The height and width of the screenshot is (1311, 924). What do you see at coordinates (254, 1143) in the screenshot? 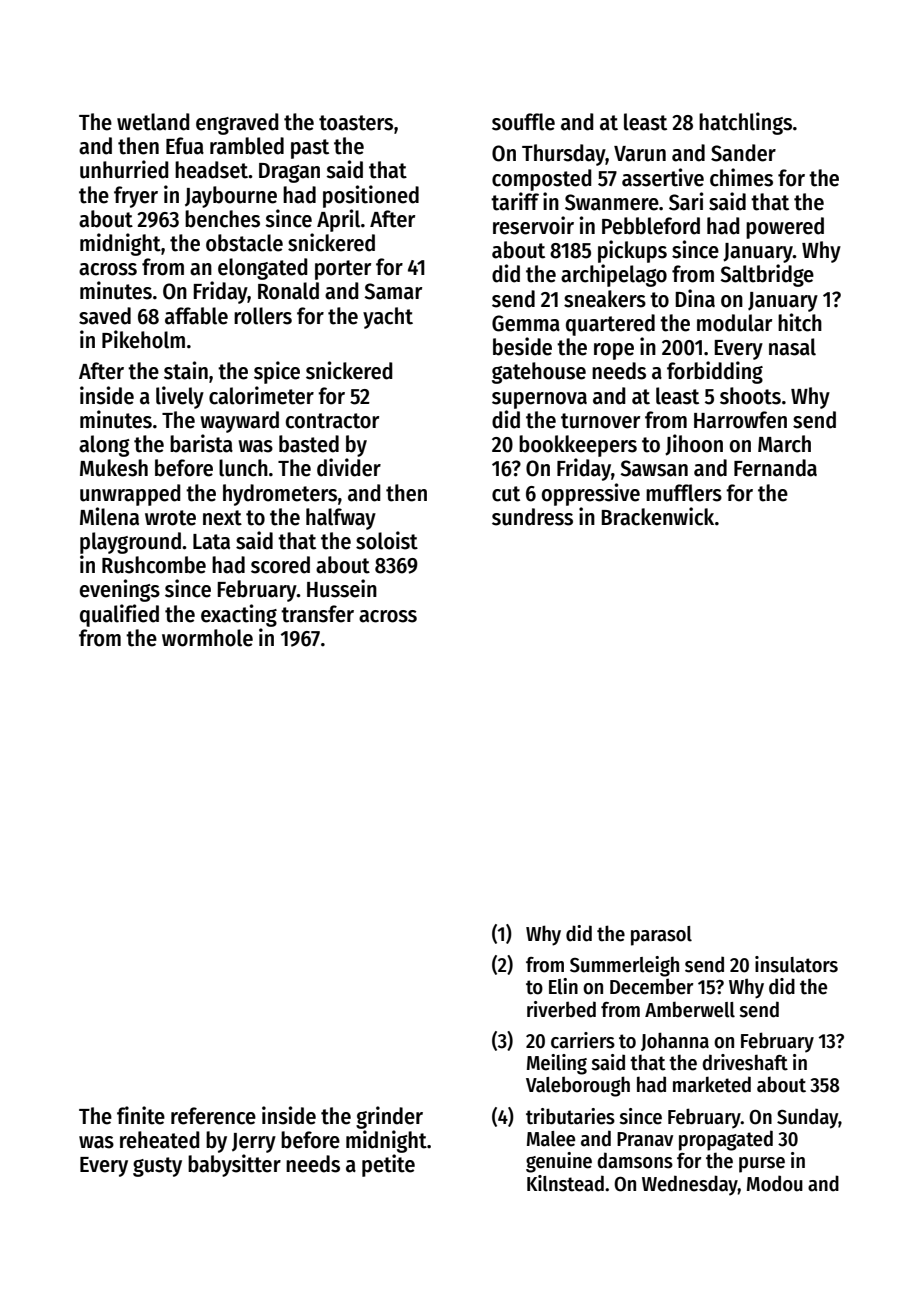
I see `Jerry` at bounding box center [254, 1143].
